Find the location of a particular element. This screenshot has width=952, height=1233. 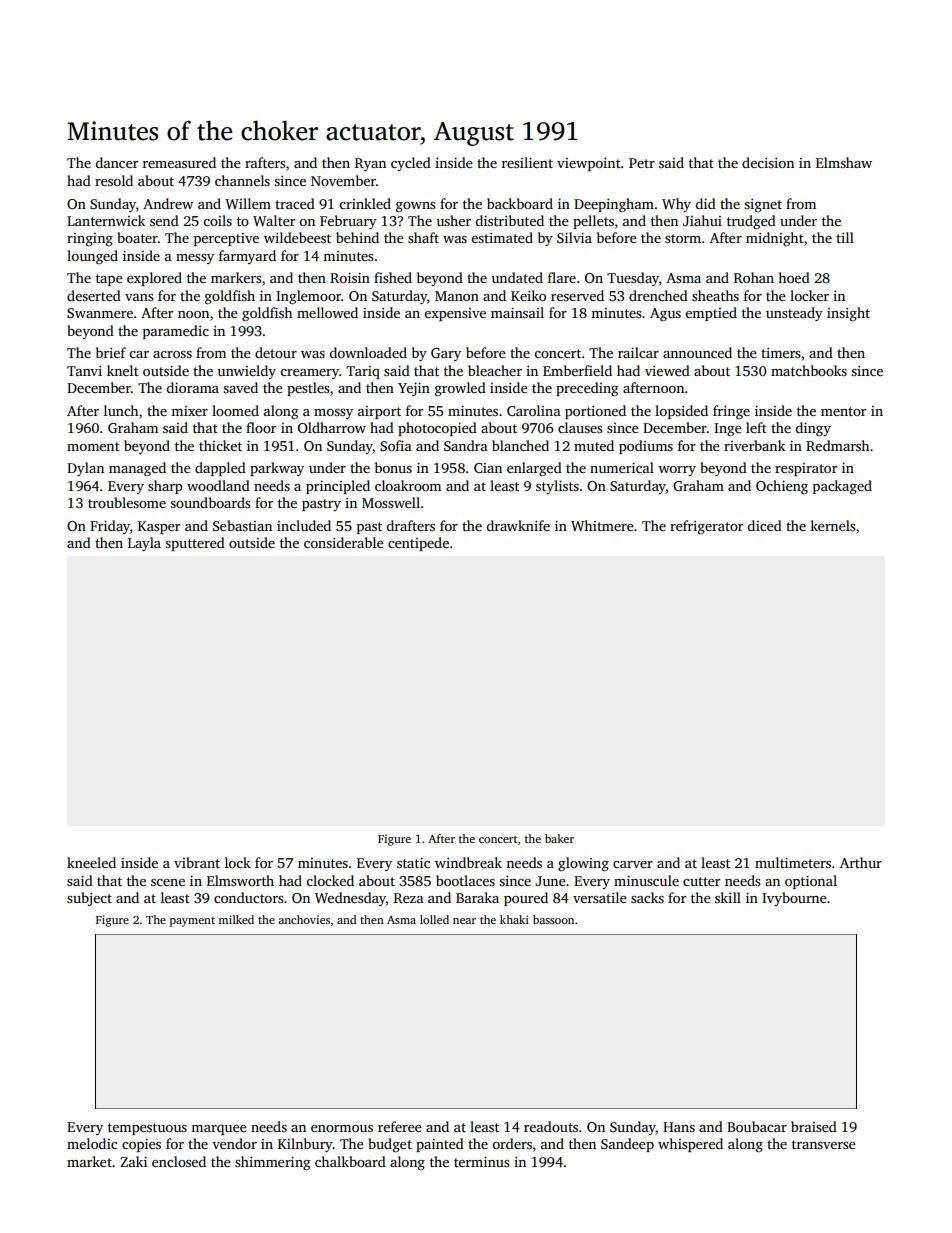

tempestuous is located at coordinates (147, 1129).
